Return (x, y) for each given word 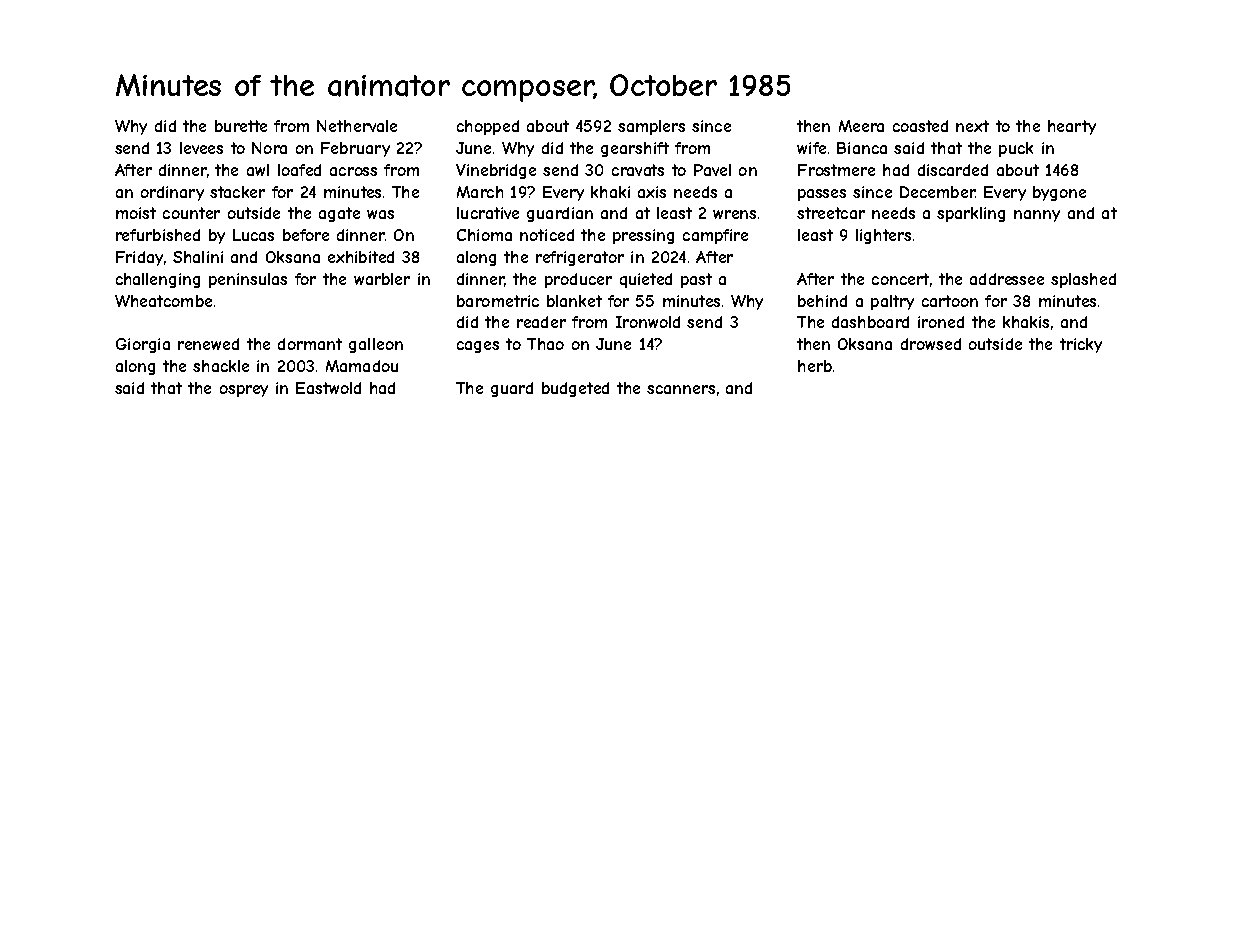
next (972, 126)
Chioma (484, 235)
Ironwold (648, 322)
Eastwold (328, 388)
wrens (734, 214)
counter (191, 213)
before (306, 235)
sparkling (971, 214)
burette (241, 126)
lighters (883, 236)
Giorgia (143, 345)
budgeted (575, 389)
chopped (488, 127)
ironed (941, 322)
